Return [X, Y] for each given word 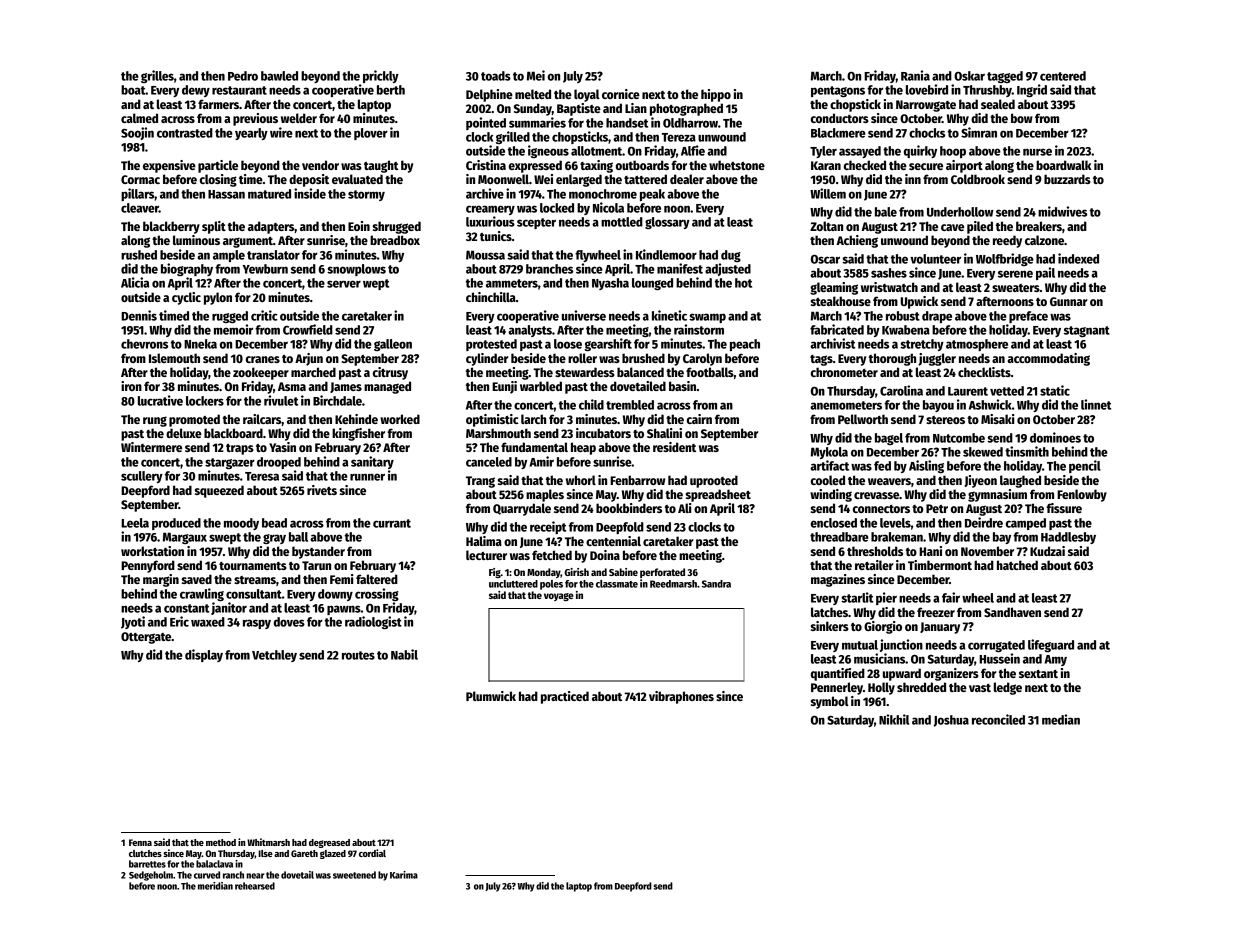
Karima [404, 875]
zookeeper [261, 373]
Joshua [951, 721]
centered [1063, 76]
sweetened [354, 875]
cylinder [487, 359]
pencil [1085, 466]
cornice [621, 94]
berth [391, 90]
